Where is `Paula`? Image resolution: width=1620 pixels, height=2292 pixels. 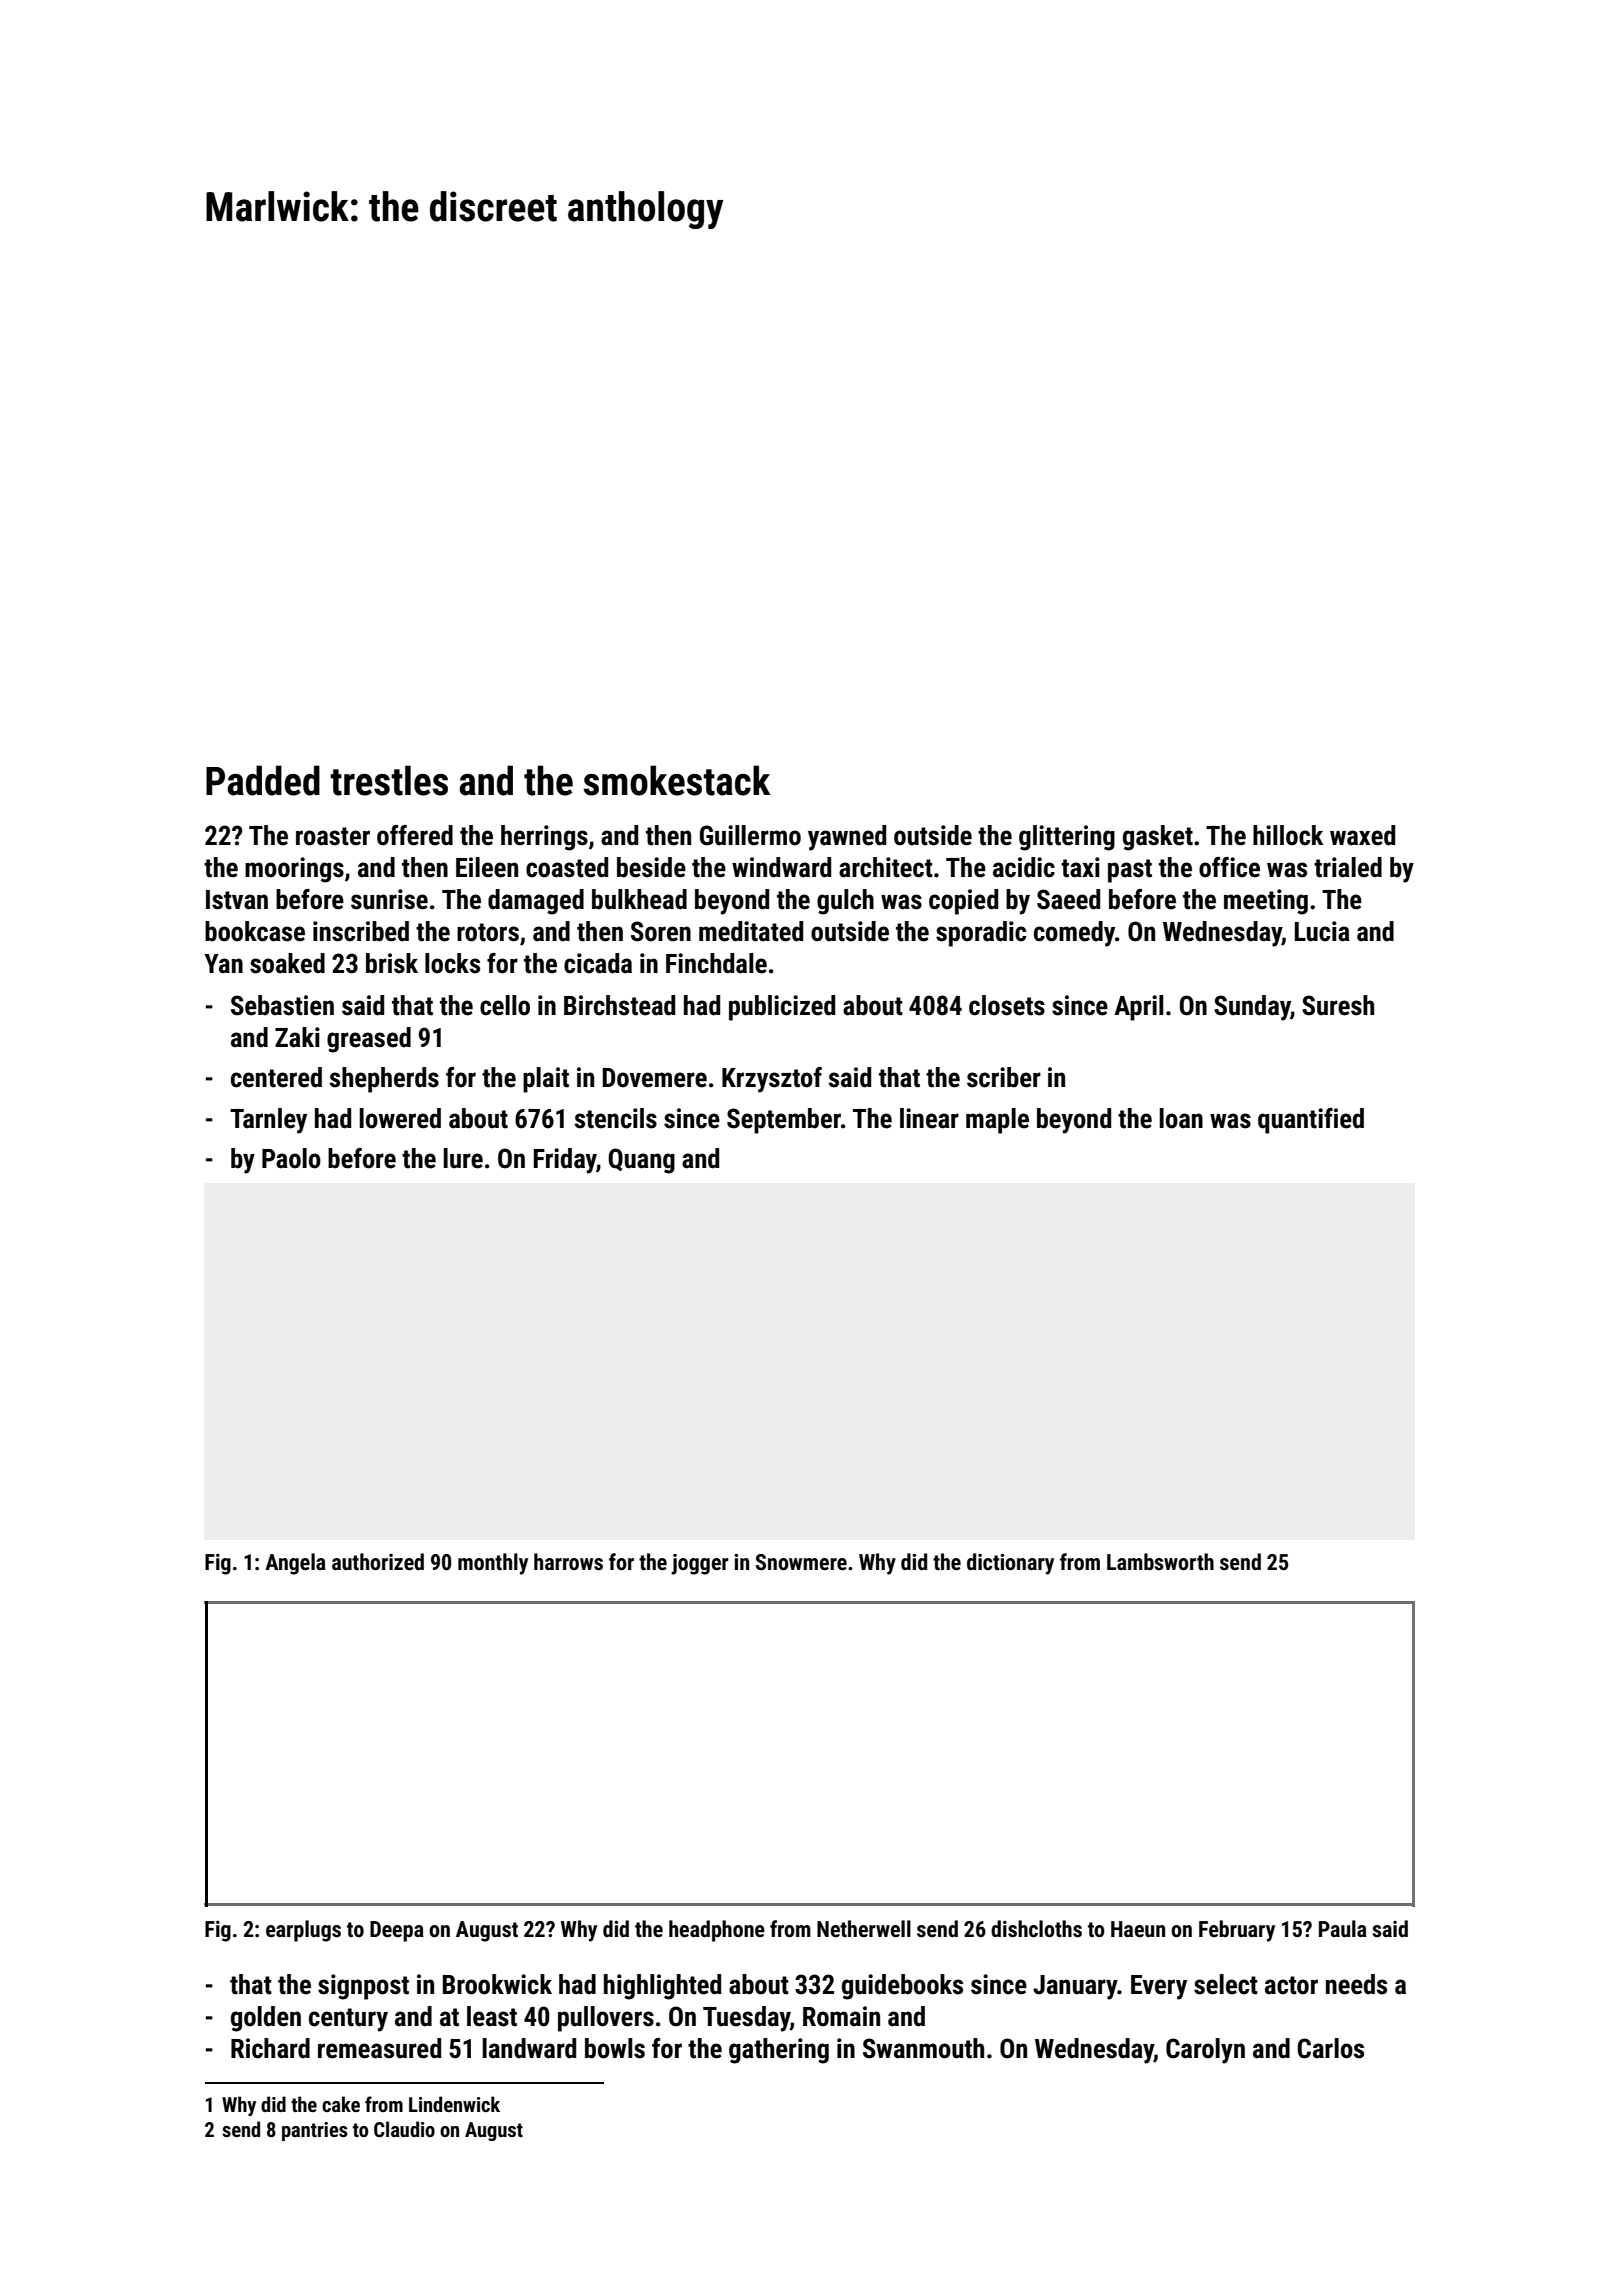
Paula is located at coordinates (1343, 1929).
